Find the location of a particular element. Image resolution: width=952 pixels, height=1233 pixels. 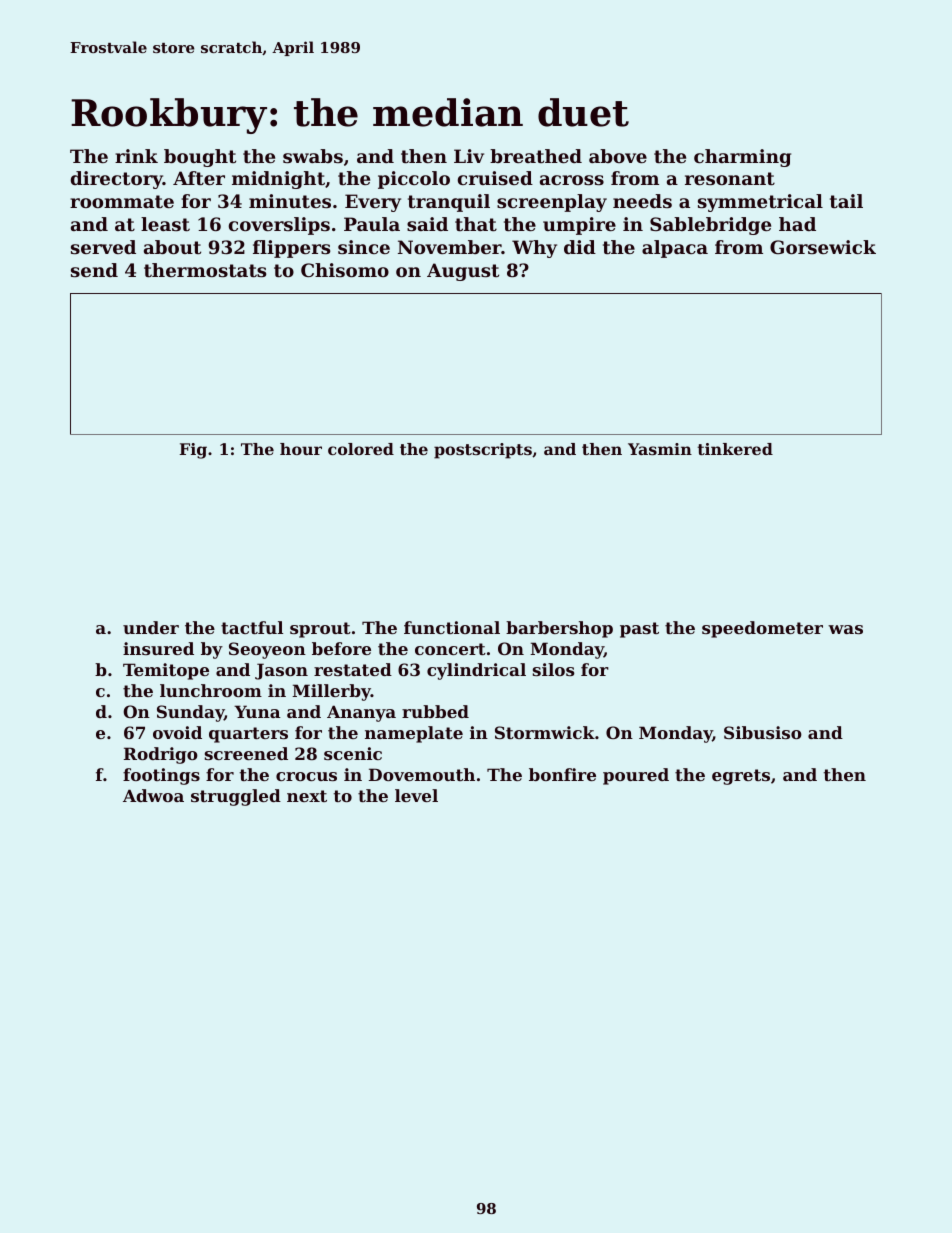

above is located at coordinates (618, 156).
